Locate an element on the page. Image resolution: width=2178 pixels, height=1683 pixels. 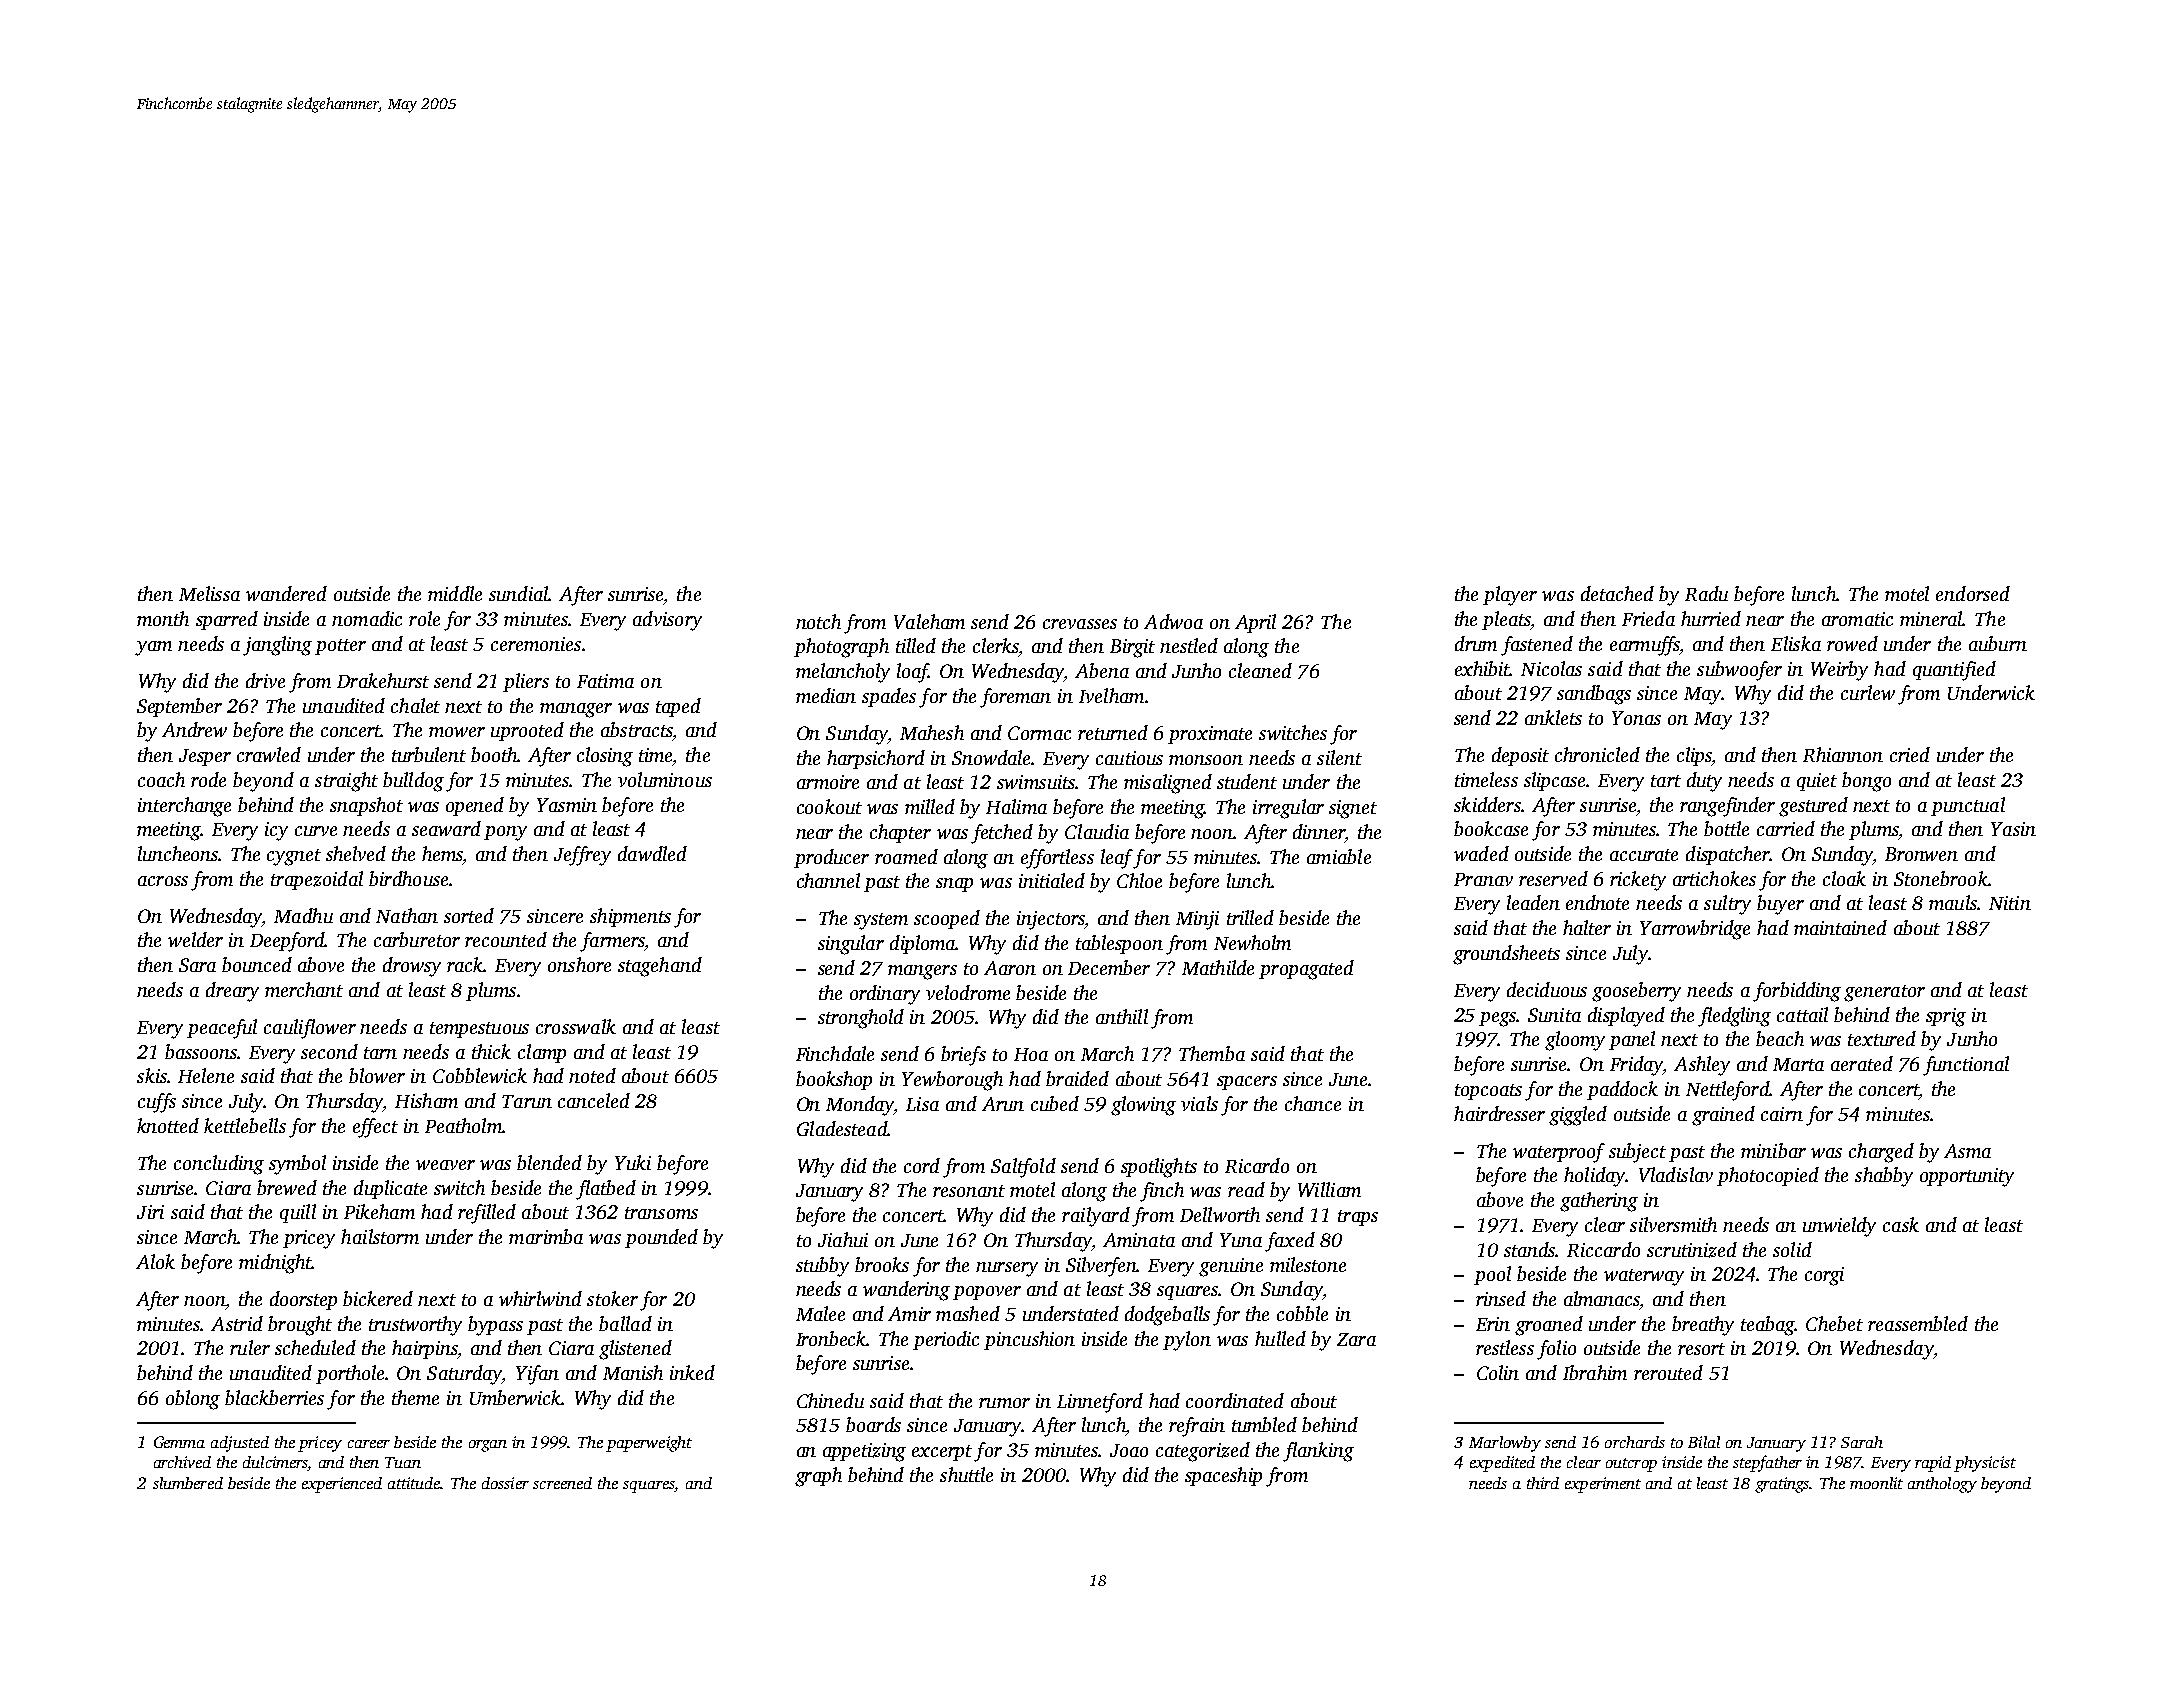
seaward is located at coordinates (446, 828).
